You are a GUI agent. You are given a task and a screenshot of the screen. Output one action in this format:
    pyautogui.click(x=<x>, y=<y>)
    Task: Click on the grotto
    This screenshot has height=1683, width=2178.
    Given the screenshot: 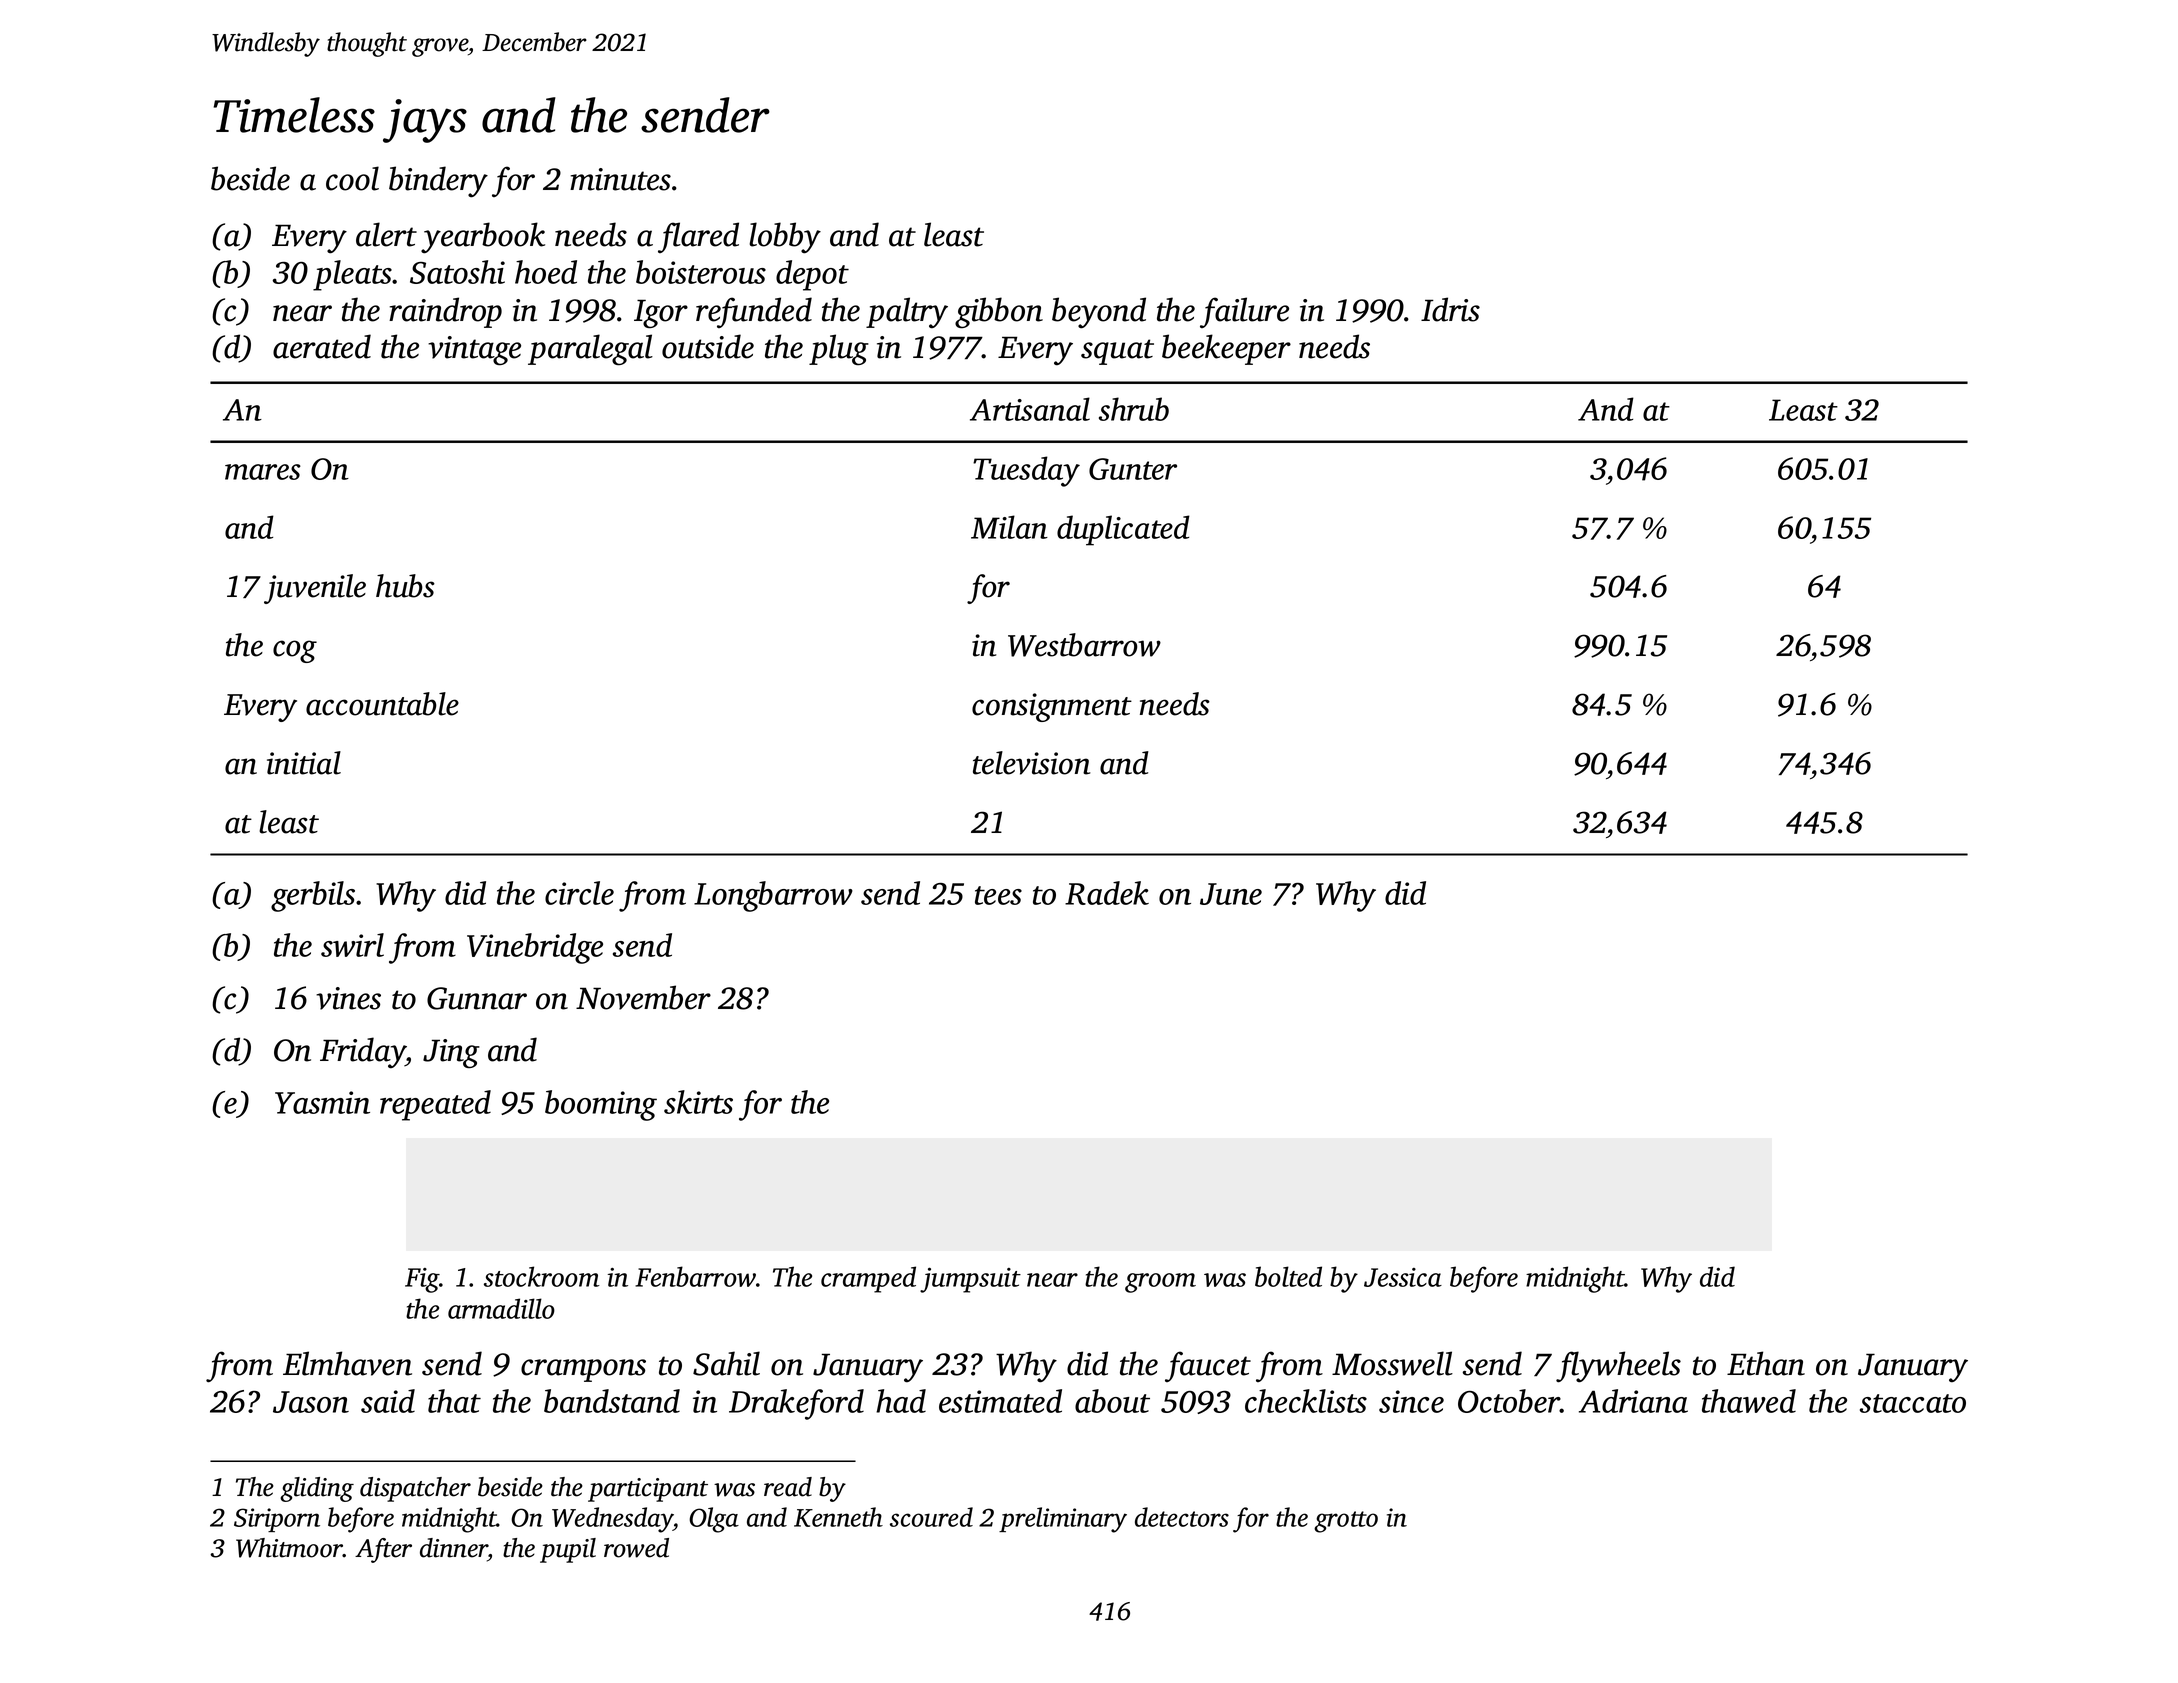 What is the action you would take?
    pyautogui.click(x=1346, y=1522)
